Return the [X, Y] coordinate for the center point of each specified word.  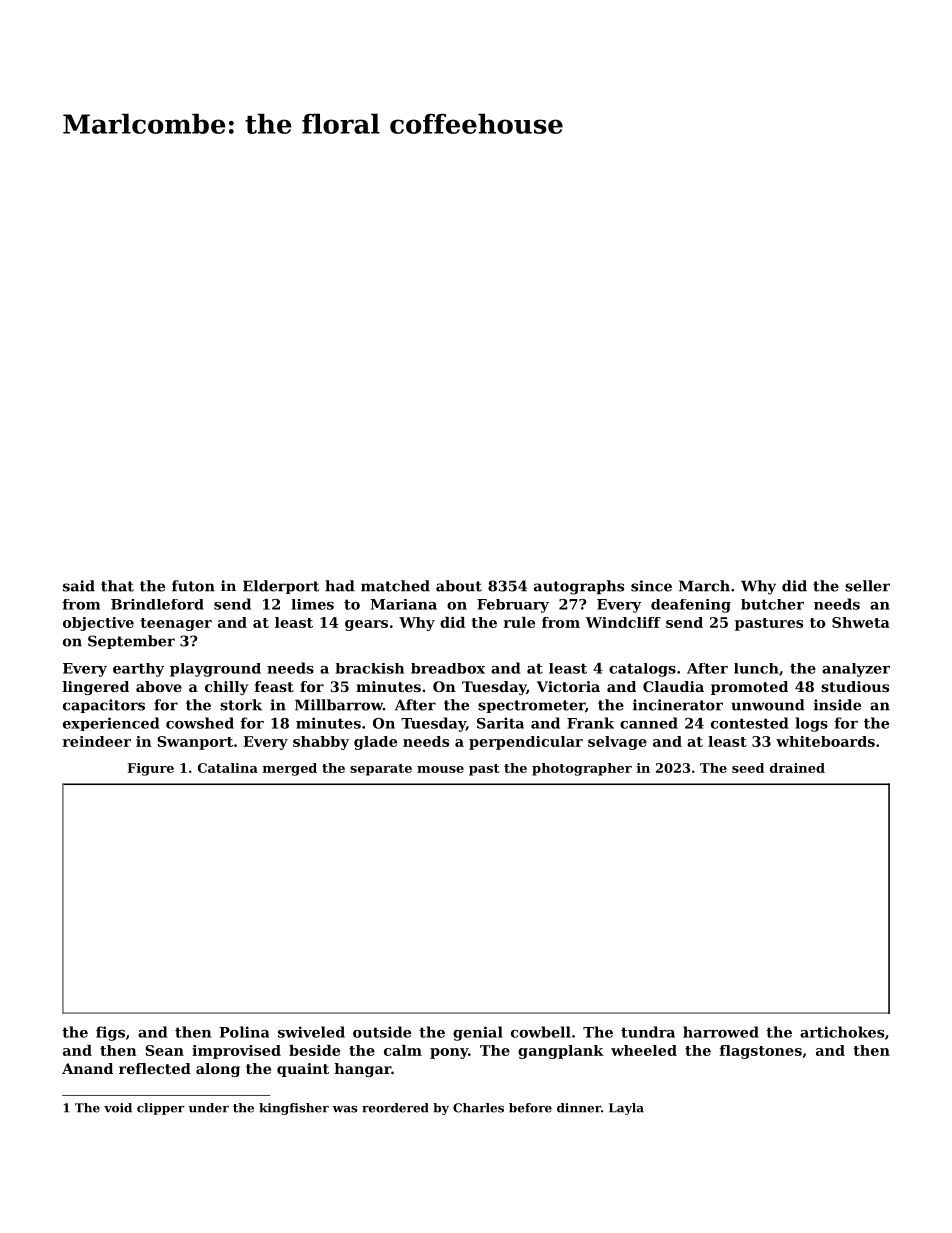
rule [519, 622]
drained [797, 768]
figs [110, 1033]
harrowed [721, 1032]
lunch [756, 668]
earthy [138, 670]
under [209, 1108]
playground [215, 670]
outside [382, 1032]
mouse [440, 769]
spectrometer [531, 706]
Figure [150, 769]
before [530, 1108]
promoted [749, 688]
